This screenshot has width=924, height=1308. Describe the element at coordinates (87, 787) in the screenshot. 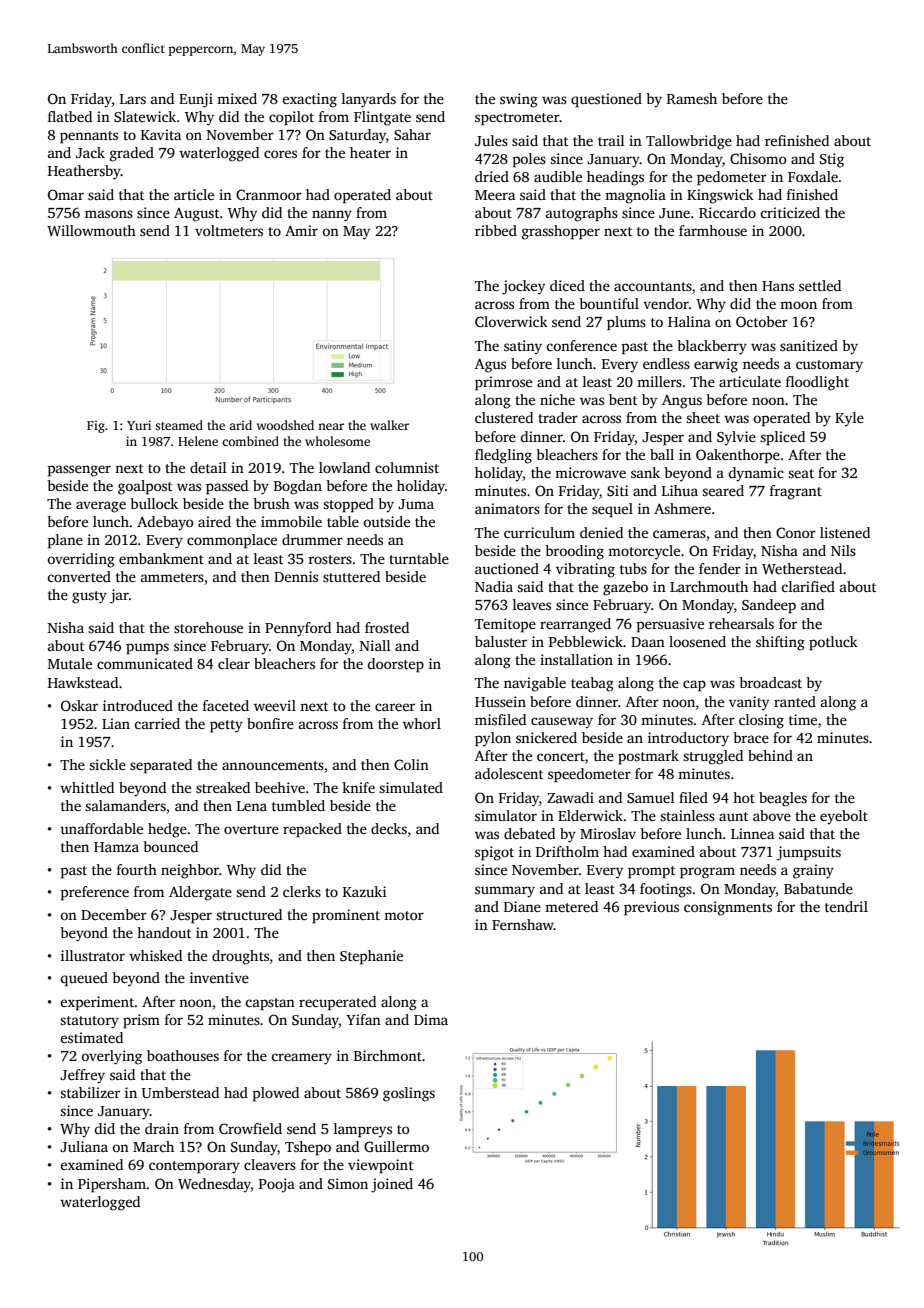

I see `whittled` at that location.
